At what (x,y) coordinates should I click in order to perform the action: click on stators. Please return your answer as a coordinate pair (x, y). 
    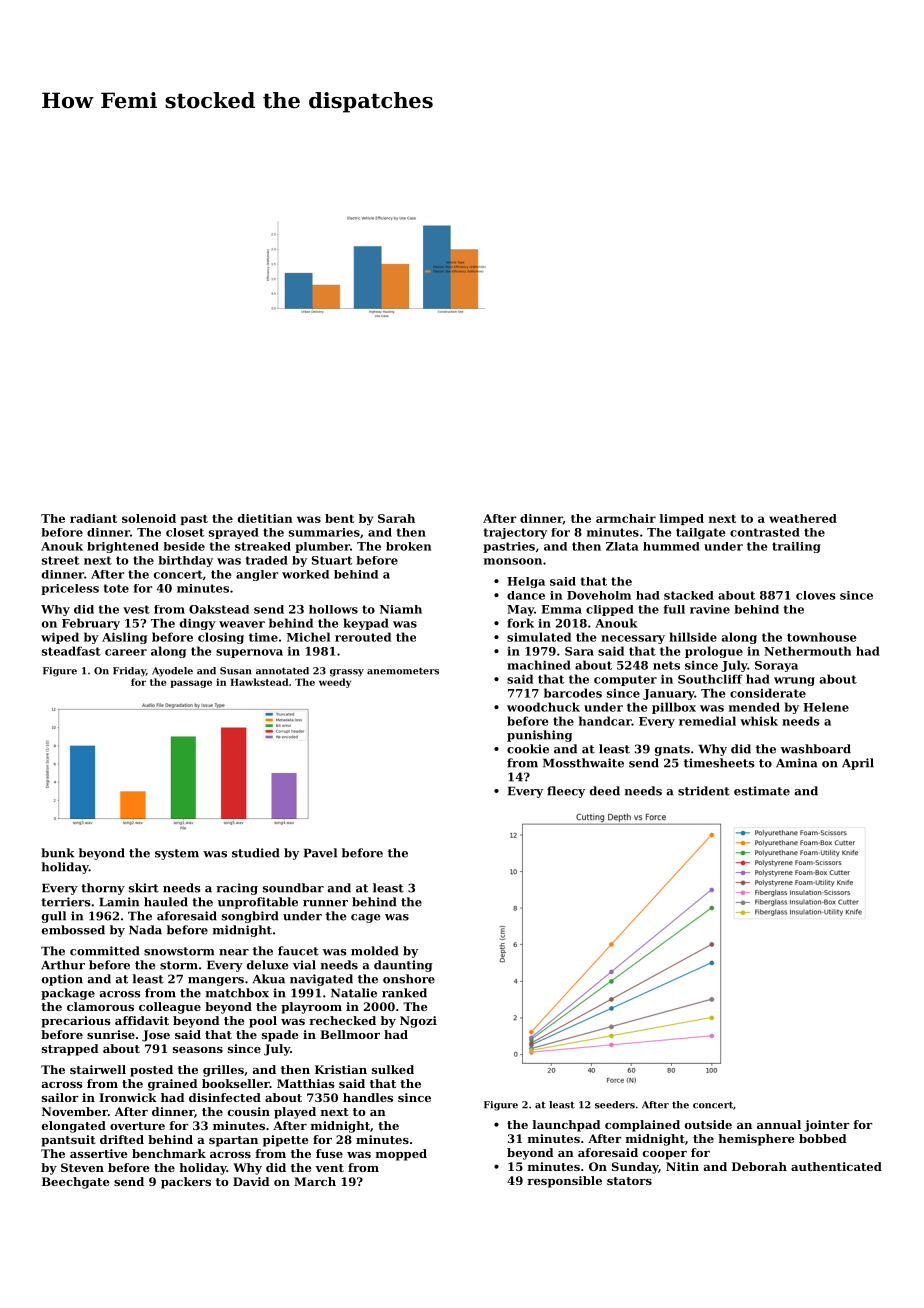
    Looking at the image, I should click on (629, 1181).
